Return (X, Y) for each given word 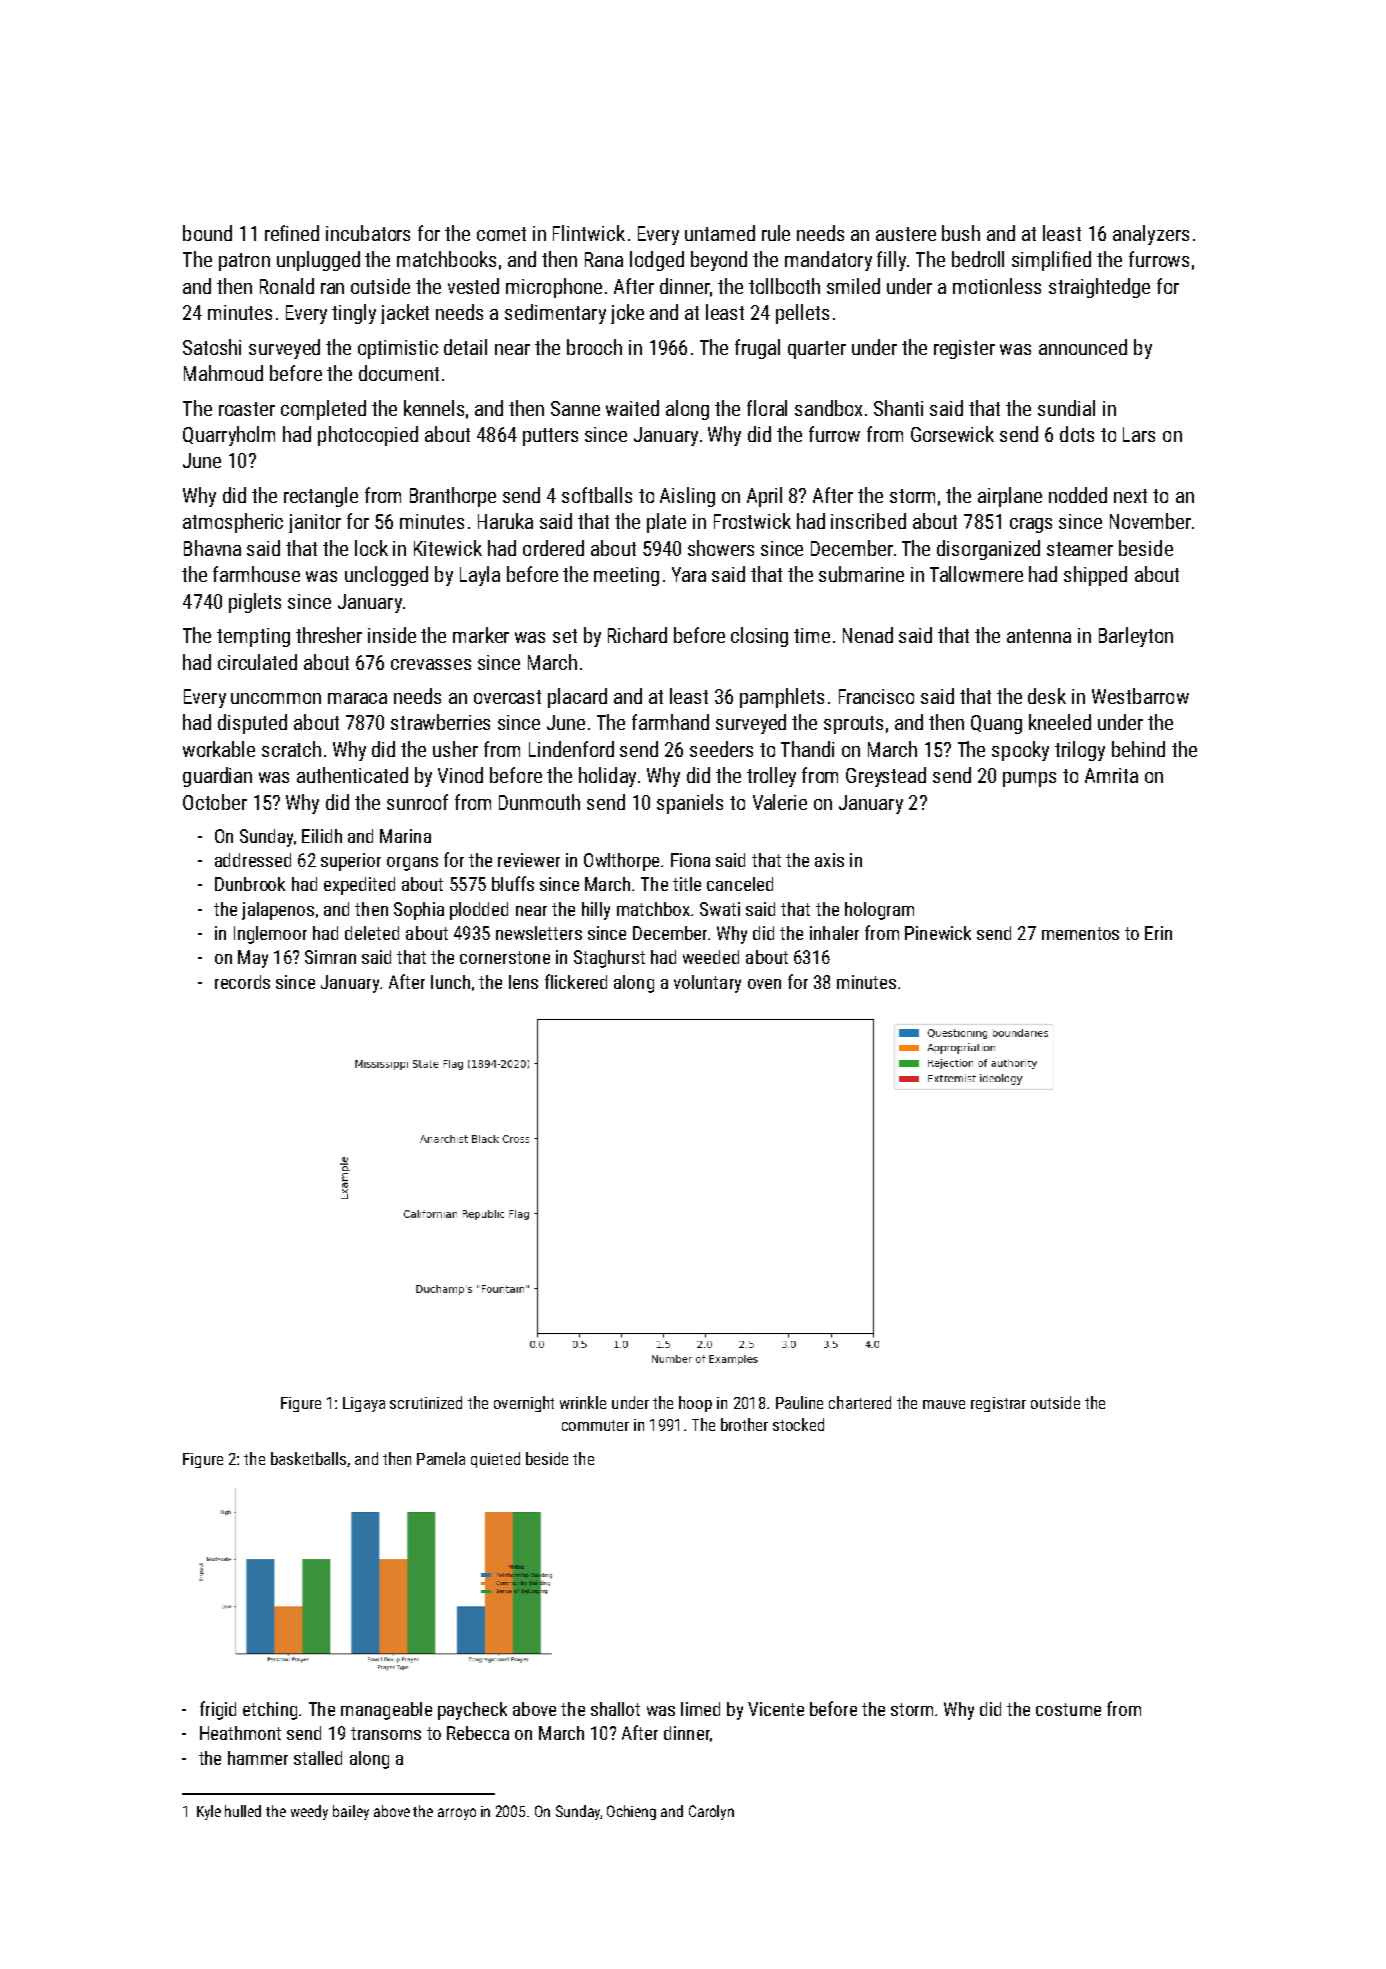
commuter (595, 1425)
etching (270, 1711)
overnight (524, 1404)
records (242, 982)
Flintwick (589, 233)
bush (961, 233)
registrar (998, 1404)
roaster (247, 409)
